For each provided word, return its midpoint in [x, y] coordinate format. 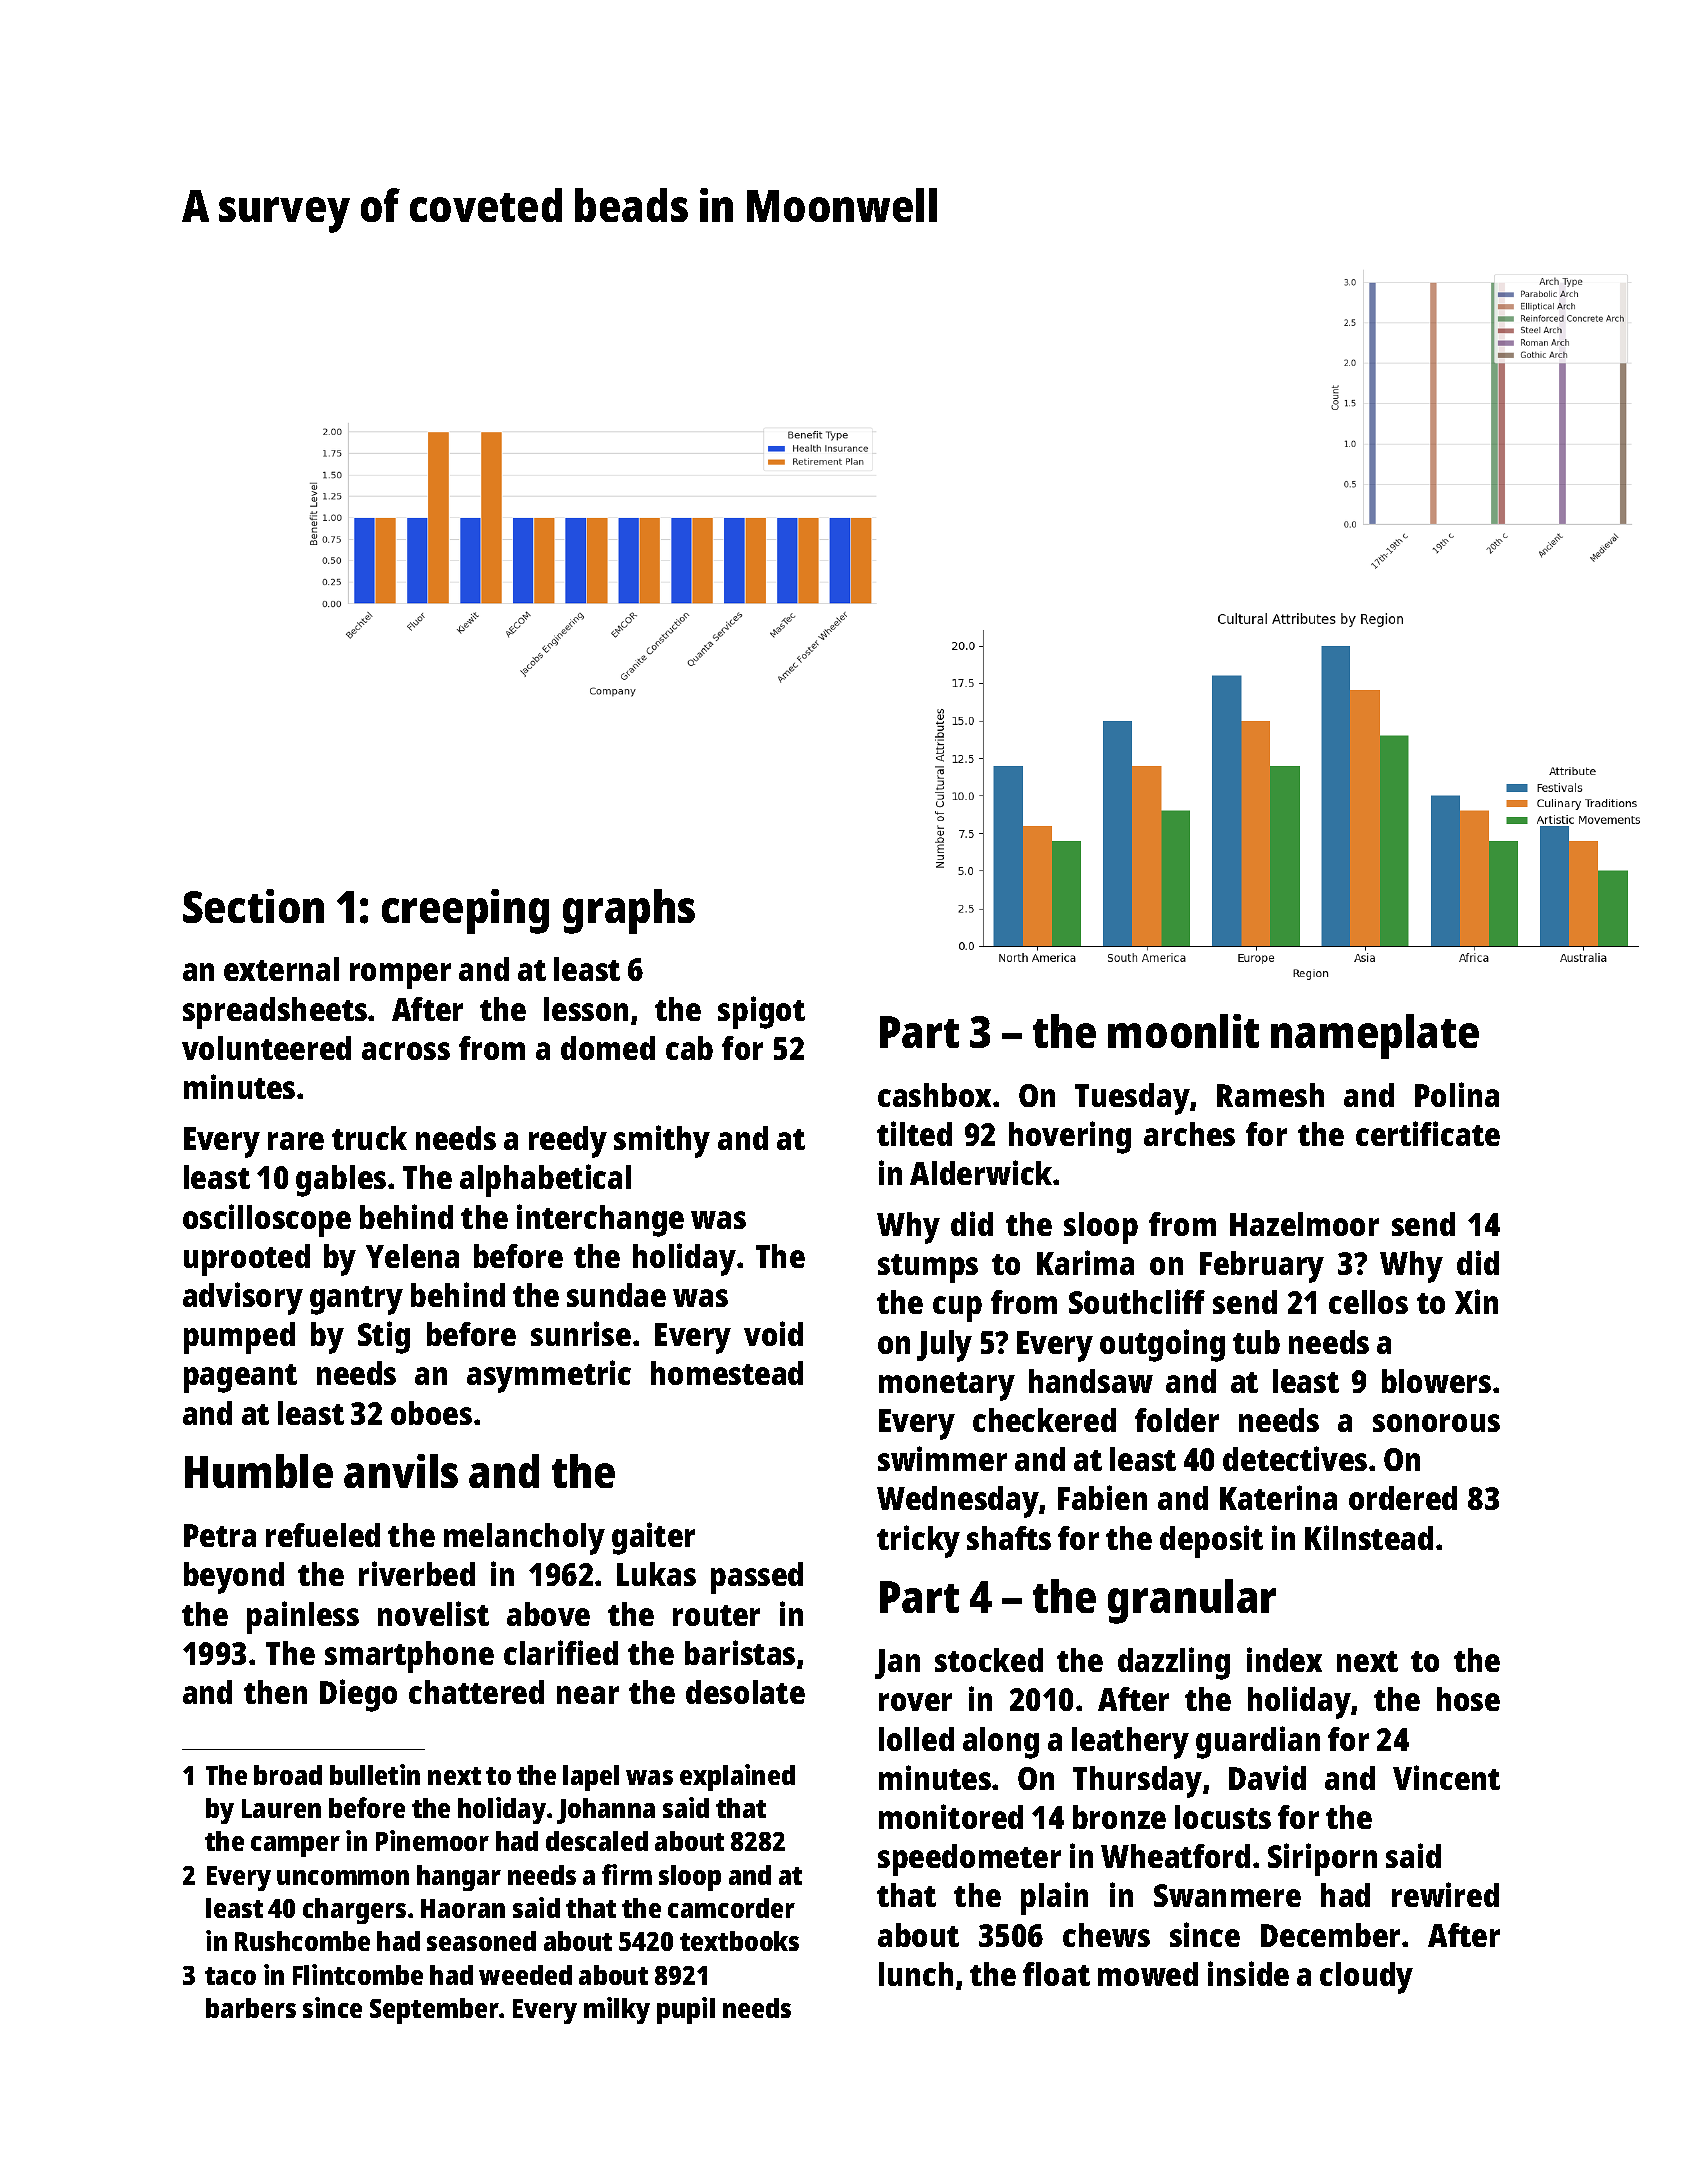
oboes [431, 1413]
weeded [525, 1975]
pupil [686, 2010]
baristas [740, 1652]
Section [253, 906]
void [773, 1333]
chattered [476, 1692]
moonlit [1183, 1031]
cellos [1368, 1302]
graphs [629, 911]
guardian [1258, 1742]
